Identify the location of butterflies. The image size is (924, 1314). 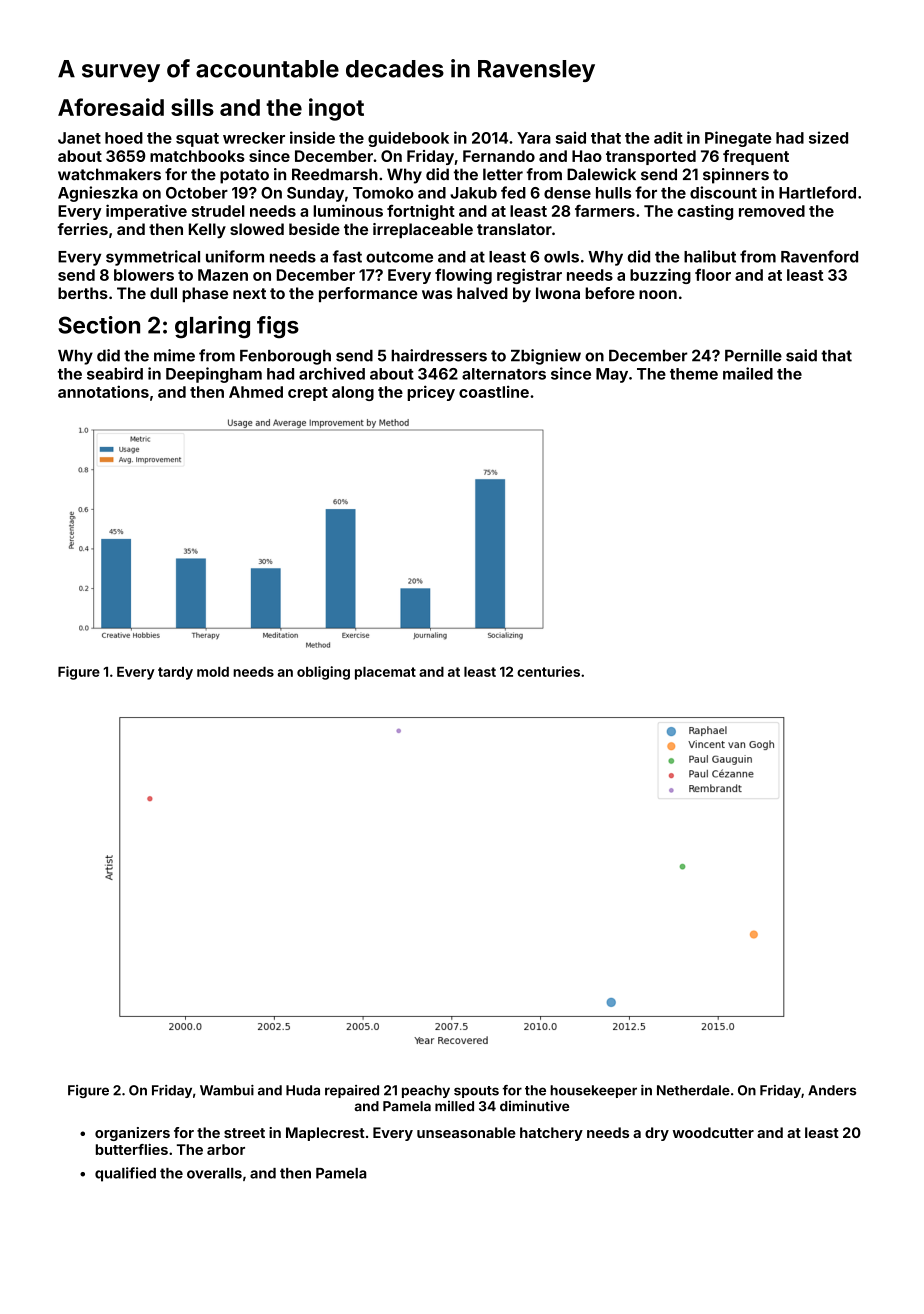
(132, 1149).
